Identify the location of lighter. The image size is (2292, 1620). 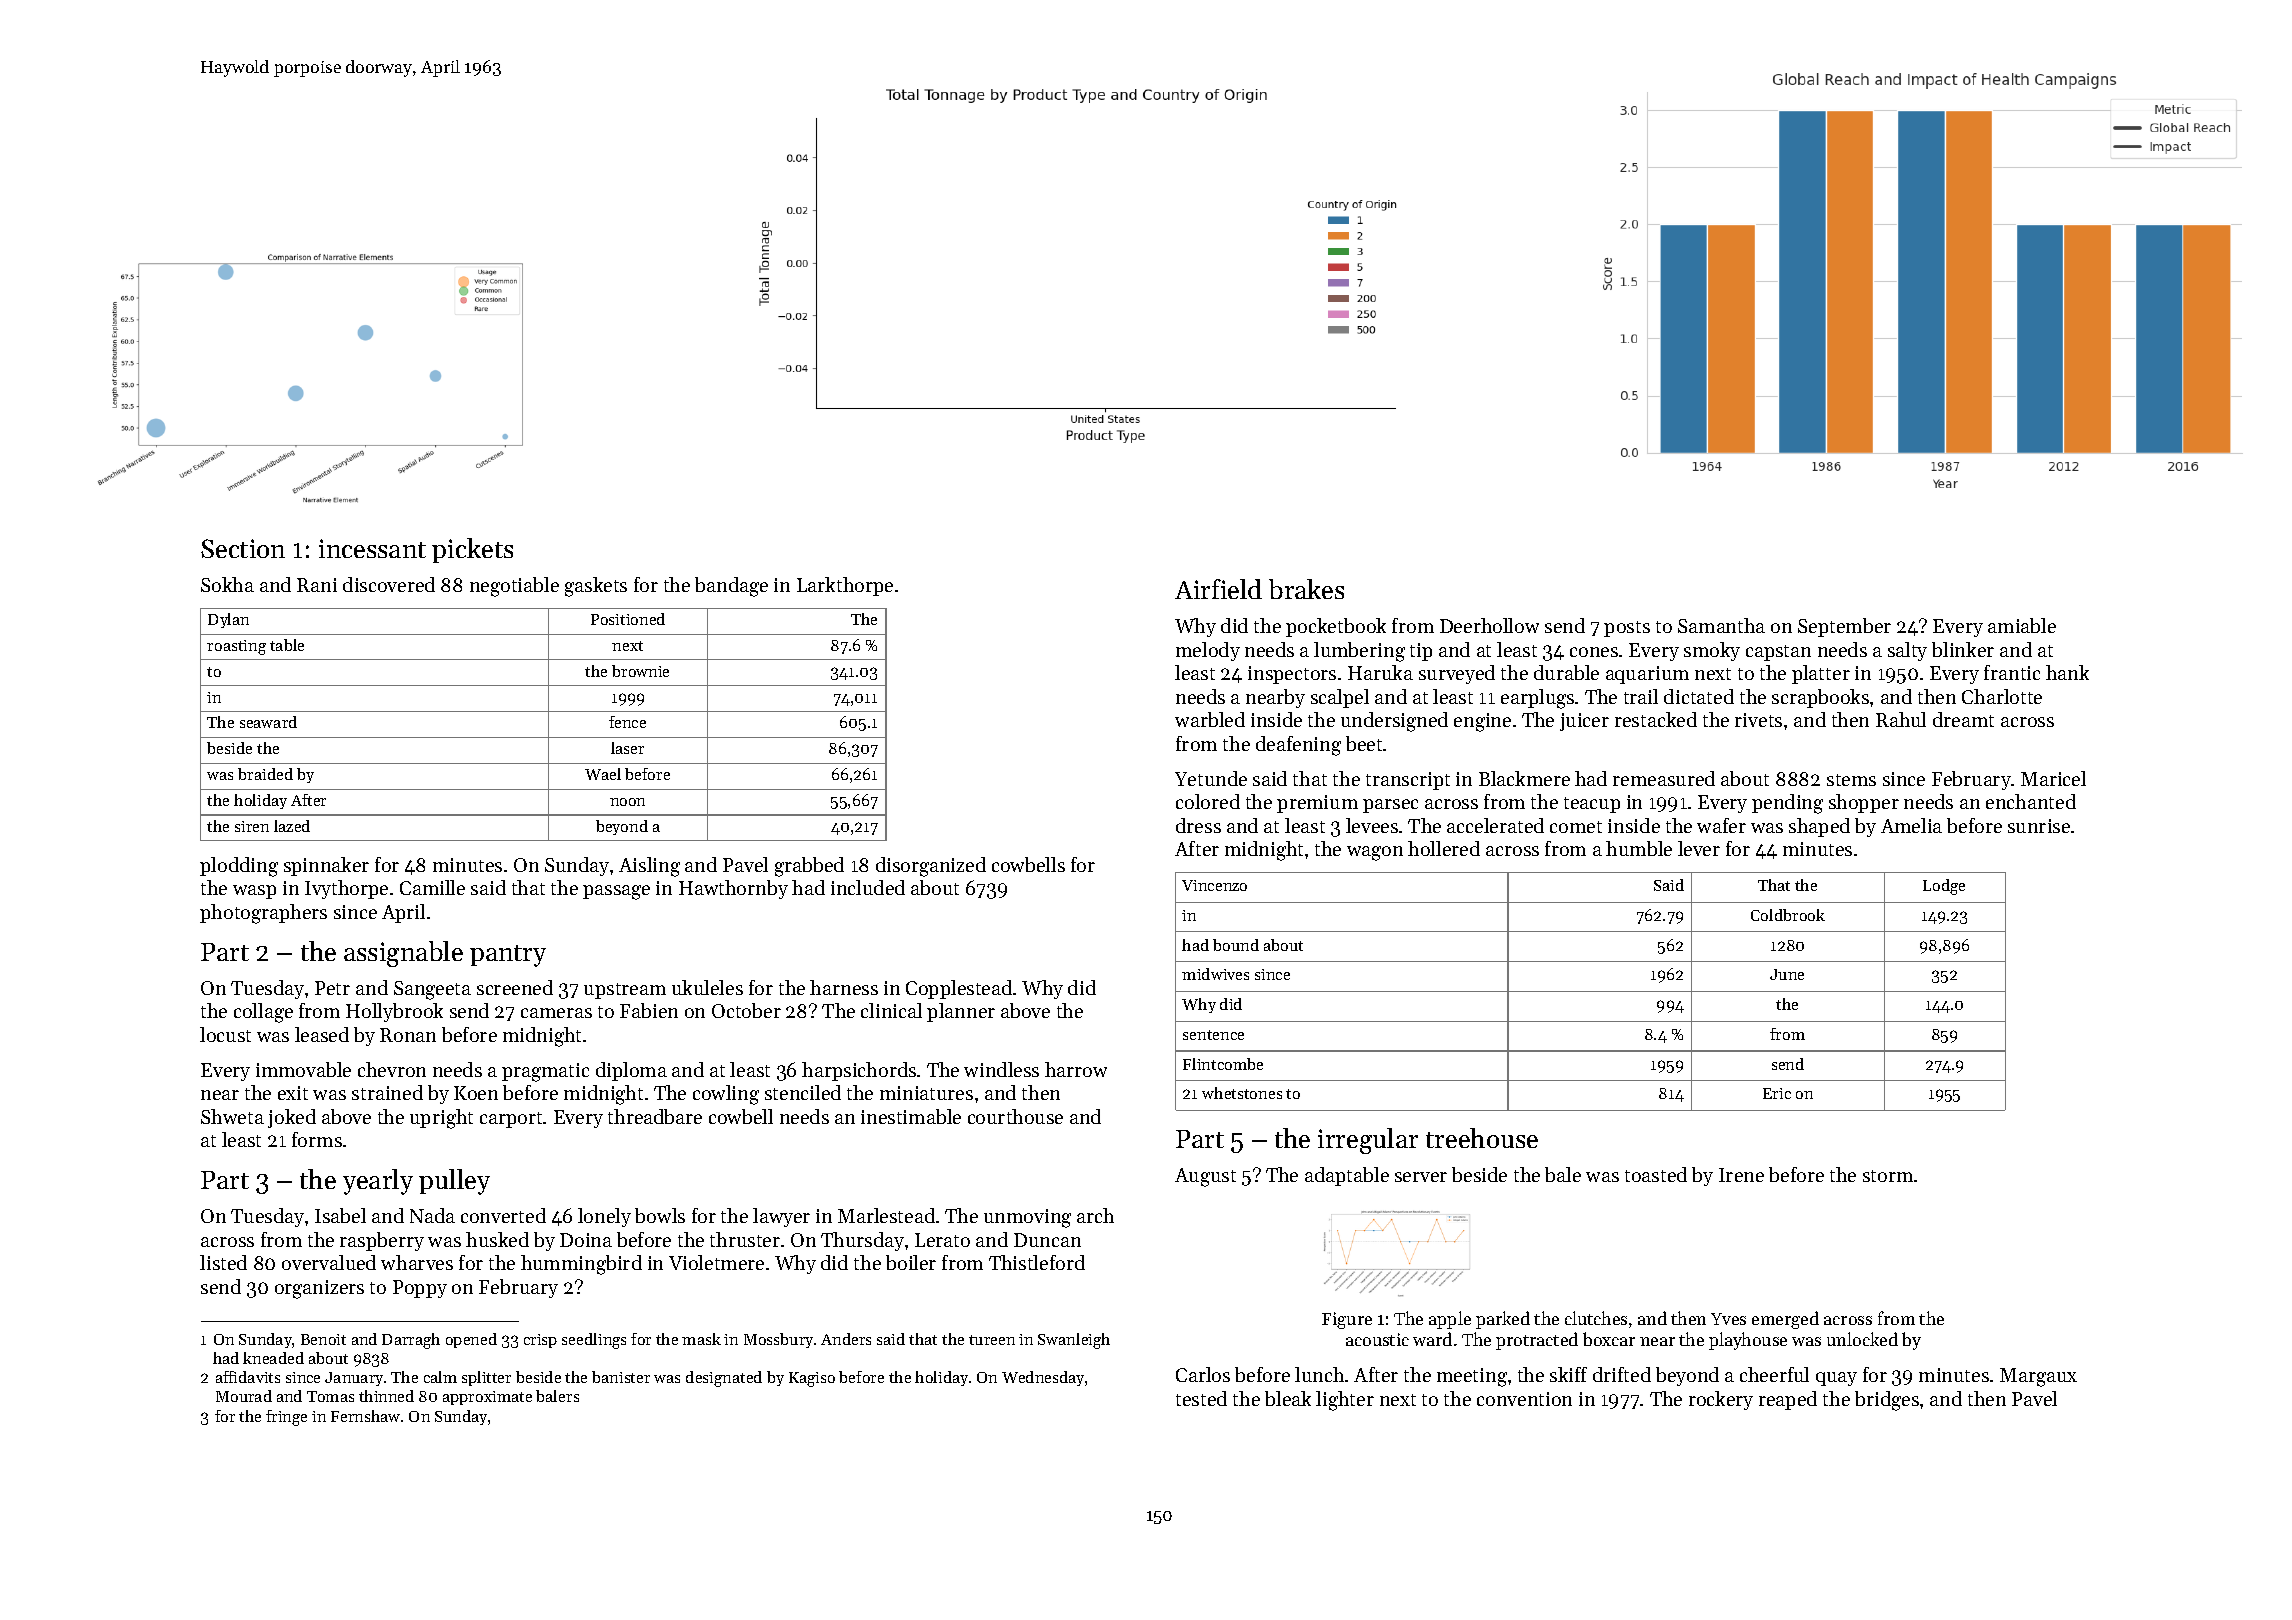
(1345, 1401).
